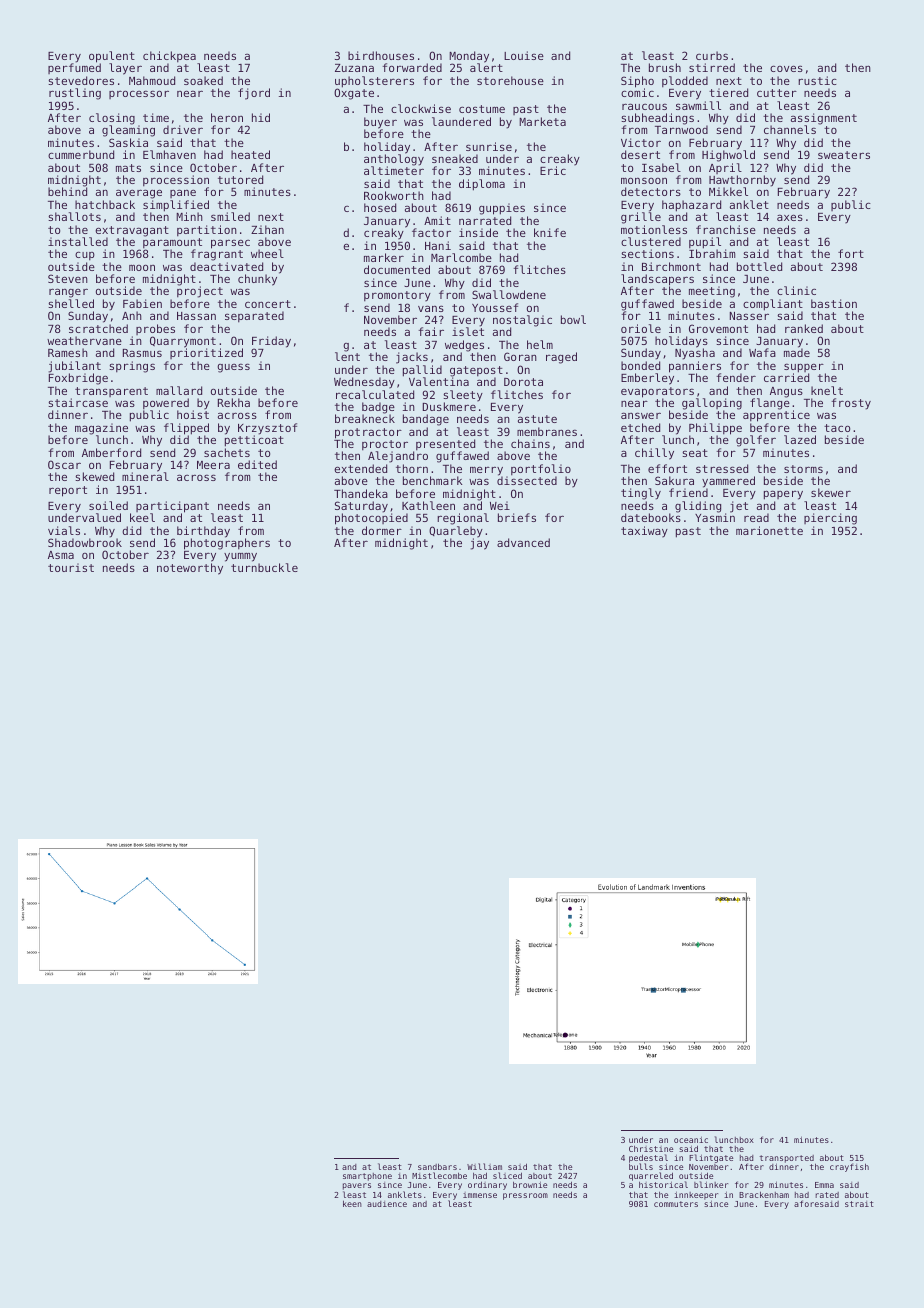  What do you see at coordinates (381, 55) in the screenshot?
I see `birdhouses` at bounding box center [381, 55].
